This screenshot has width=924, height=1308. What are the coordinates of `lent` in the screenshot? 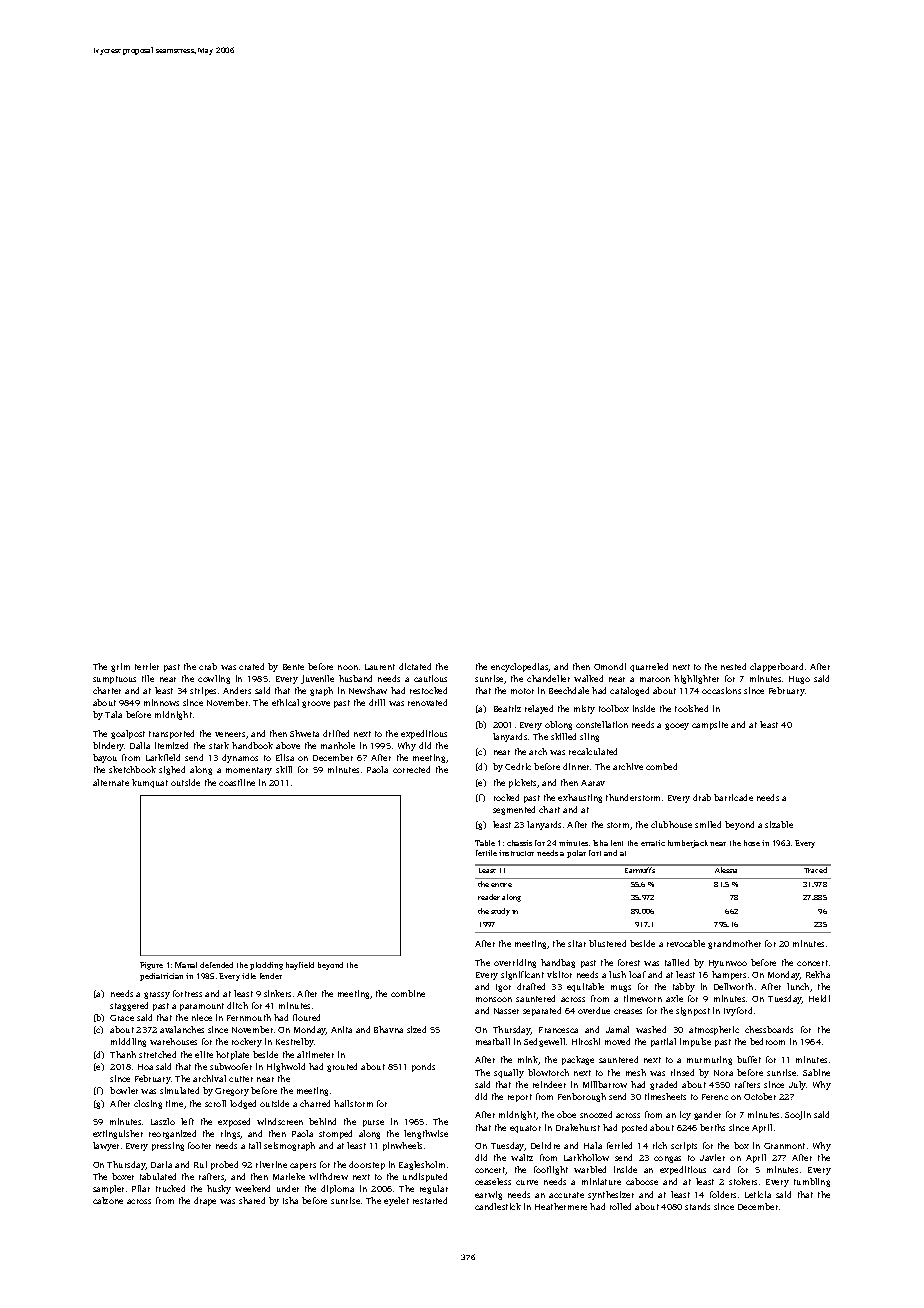 It's located at (617, 843).
